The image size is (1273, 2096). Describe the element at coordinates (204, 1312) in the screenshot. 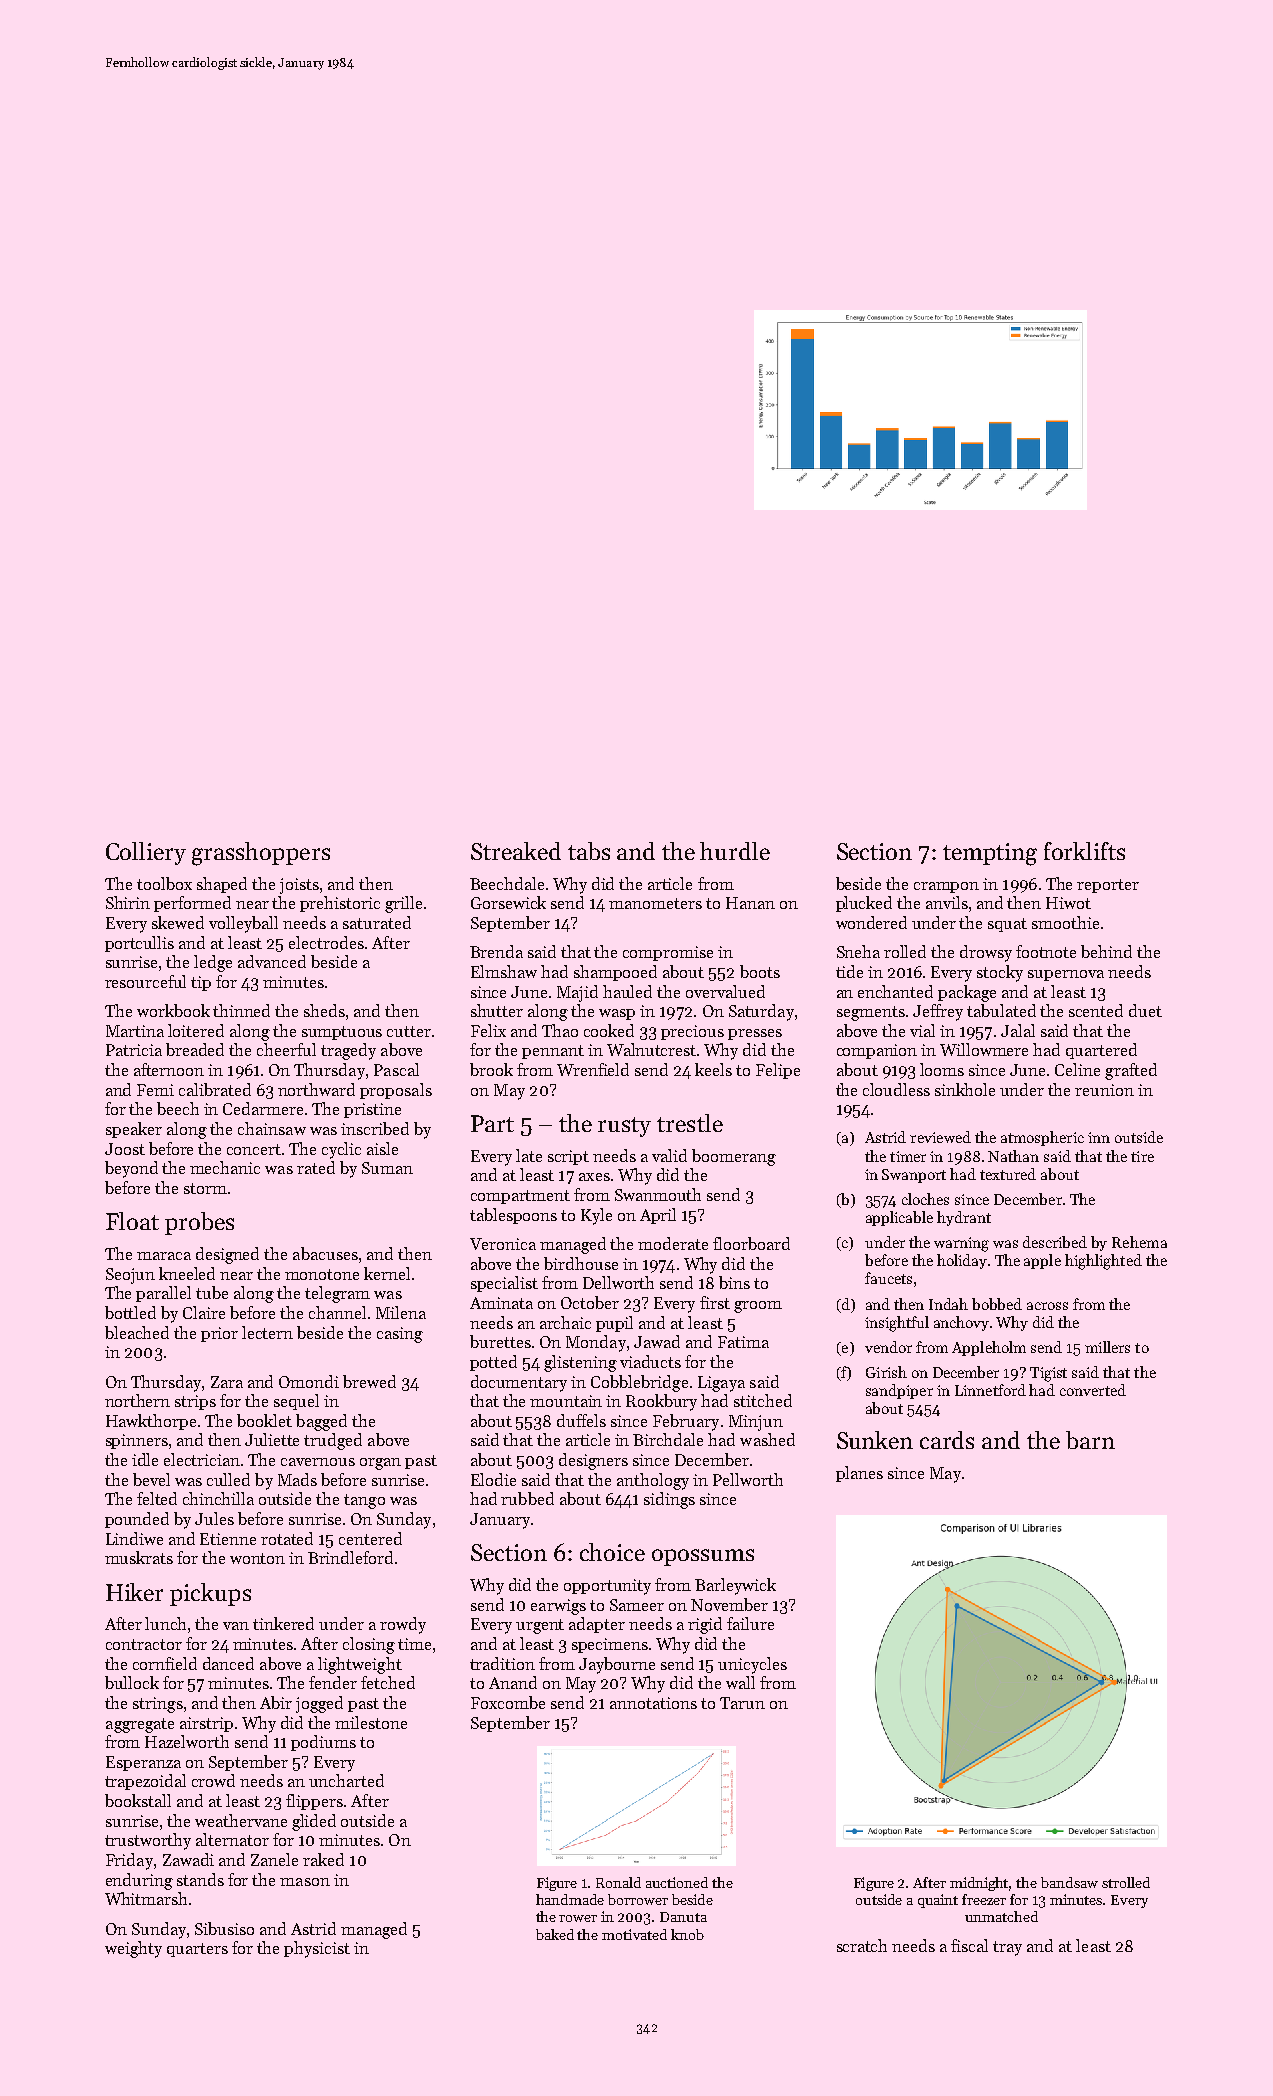

I see `Claire` at that location.
